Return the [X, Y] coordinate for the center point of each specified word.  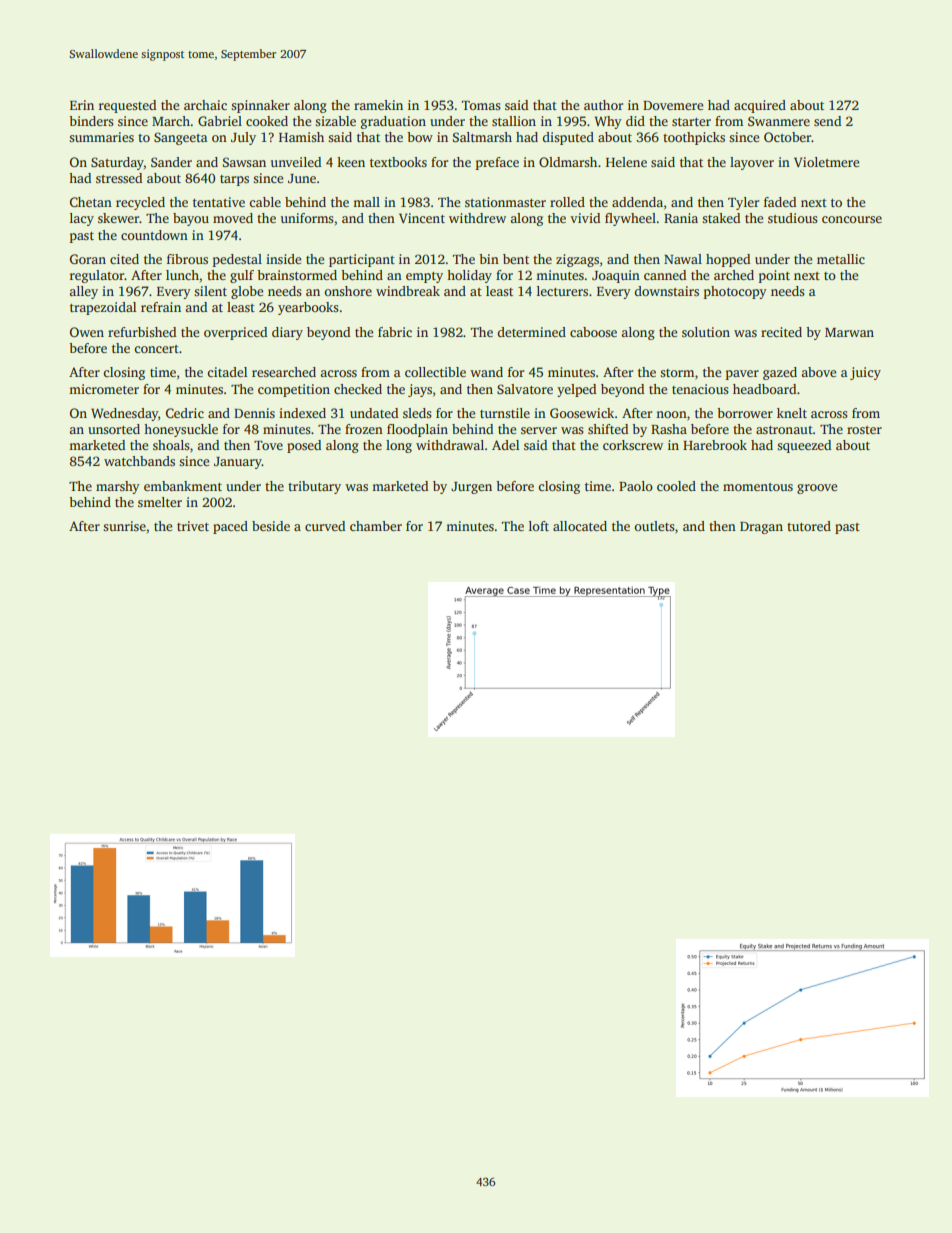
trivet [193, 526]
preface [497, 163]
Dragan [761, 528]
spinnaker [260, 106]
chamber [376, 526]
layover [752, 163]
